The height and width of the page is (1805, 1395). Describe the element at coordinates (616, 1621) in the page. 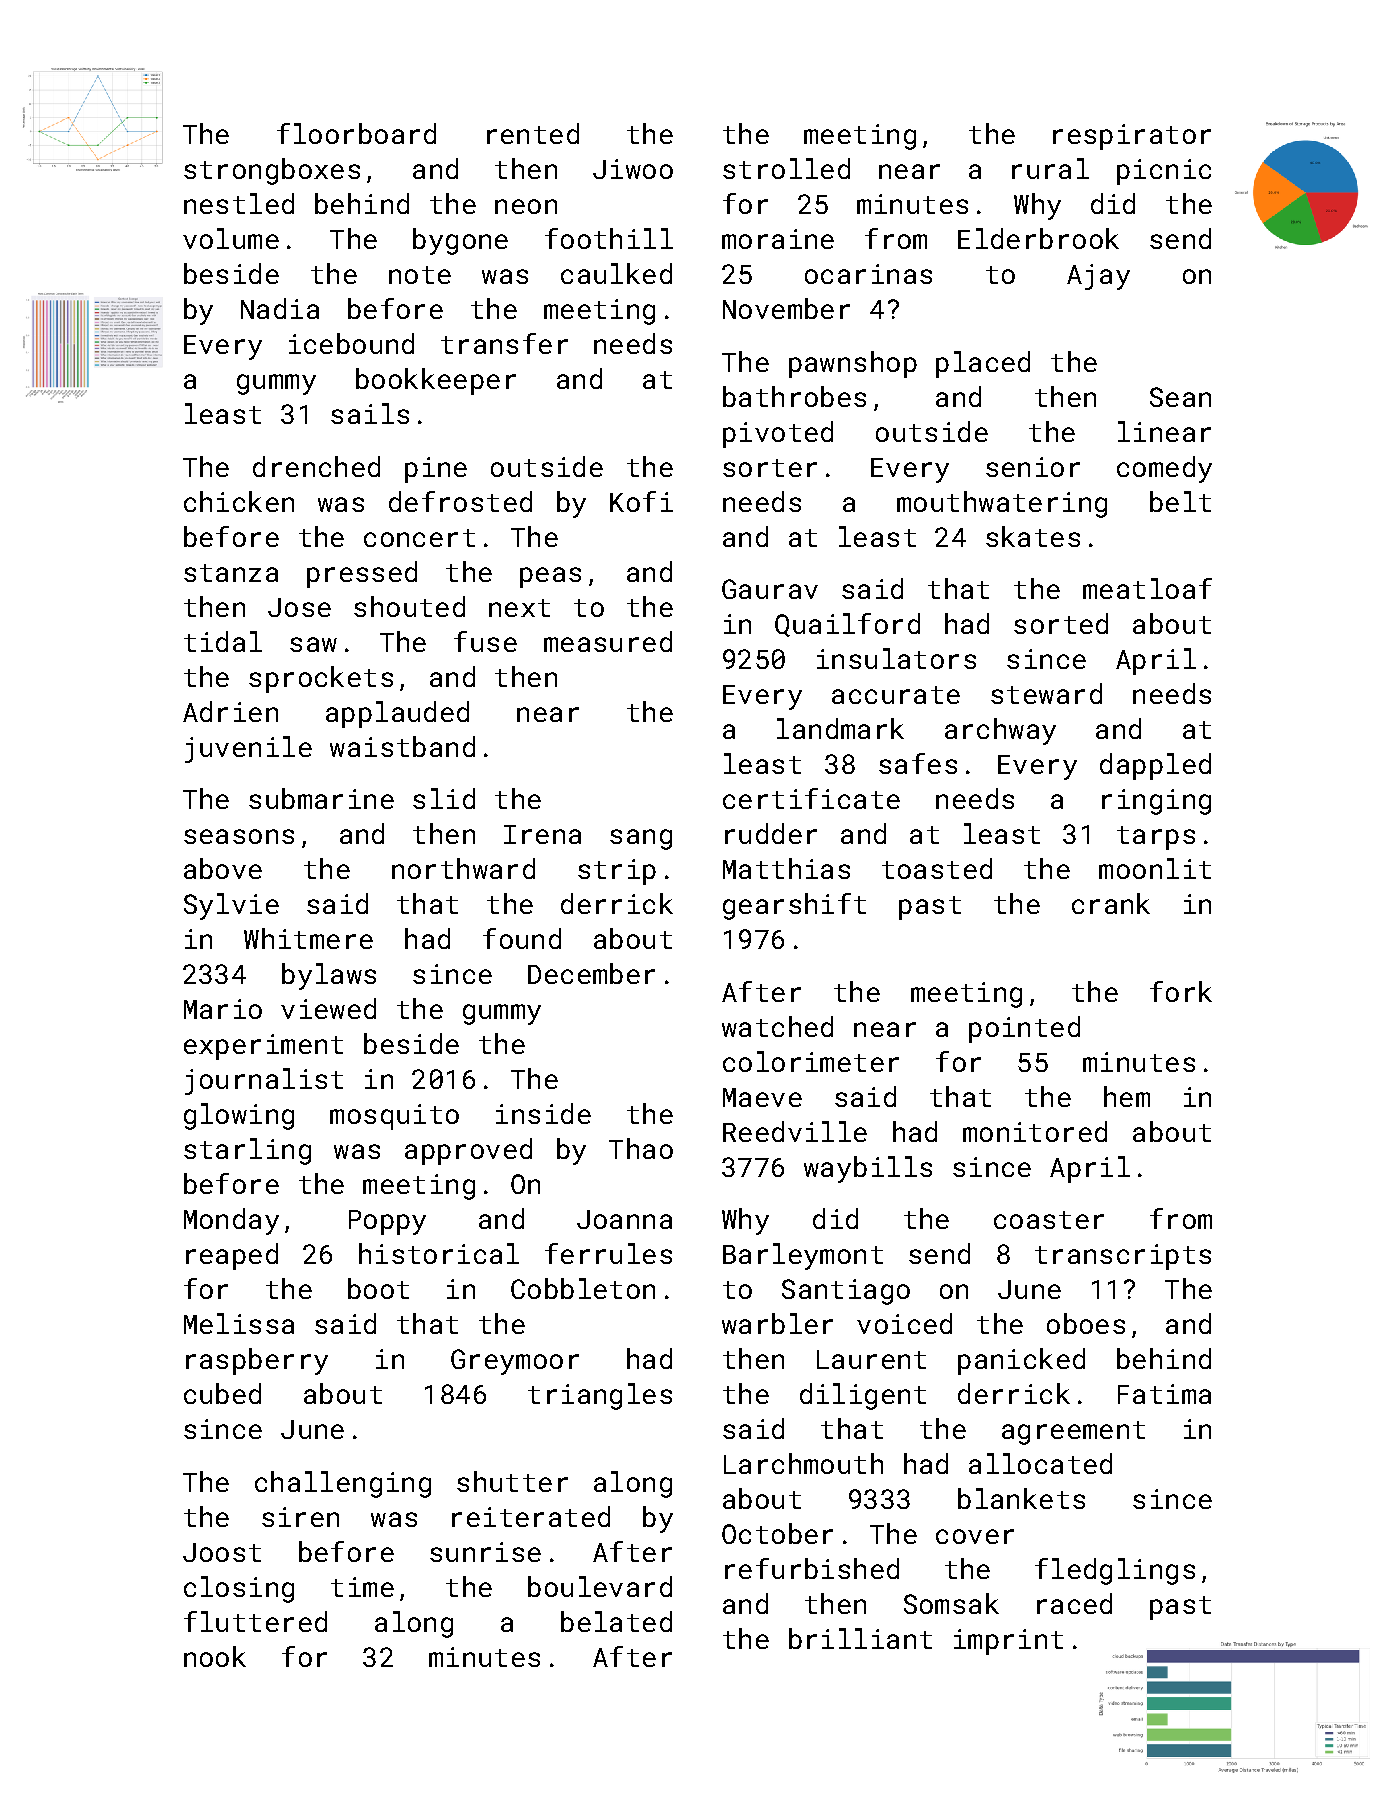

I see `belated` at that location.
